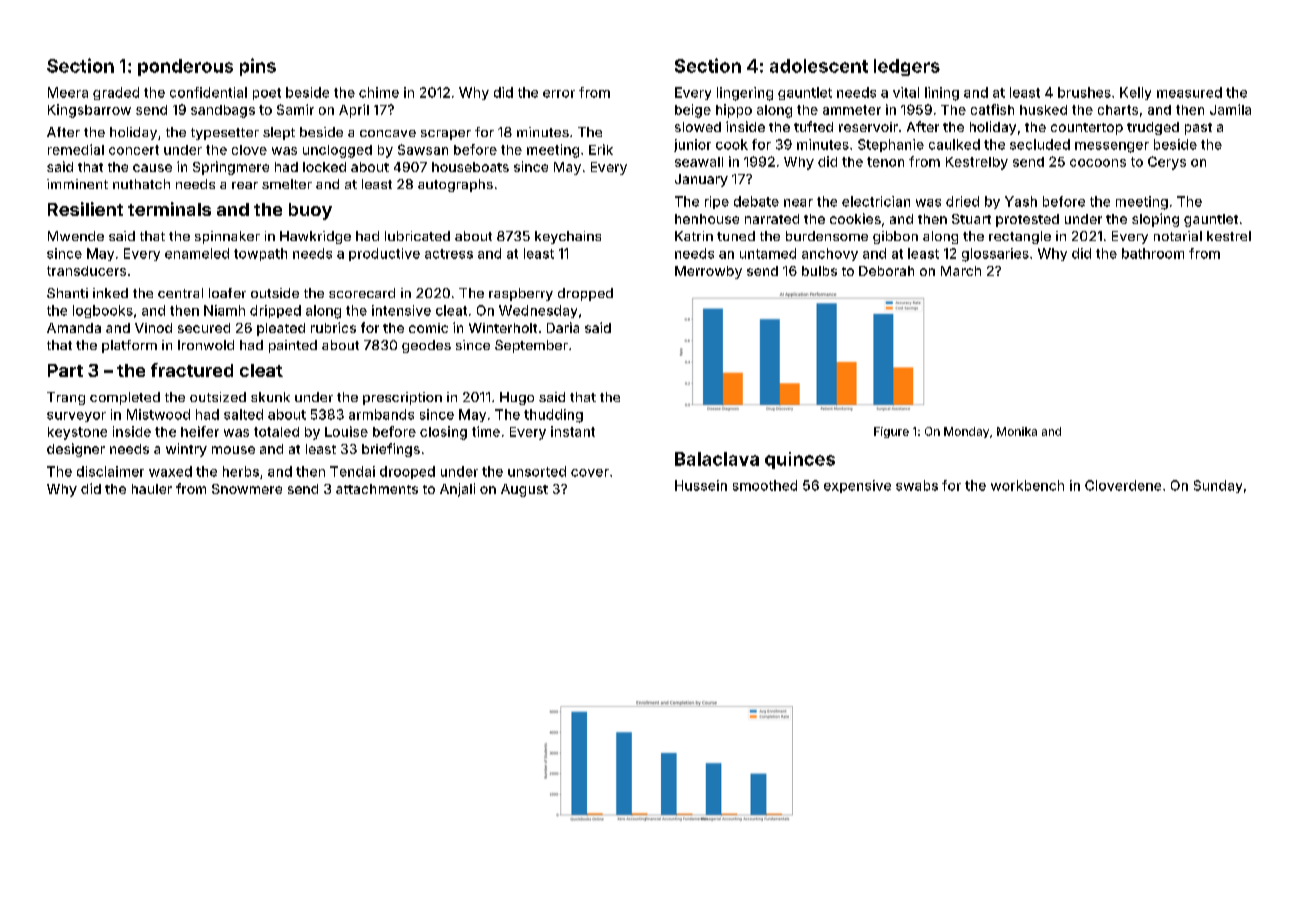  Describe the element at coordinates (227, 237) in the page. I see `spinnaker` at that location.
